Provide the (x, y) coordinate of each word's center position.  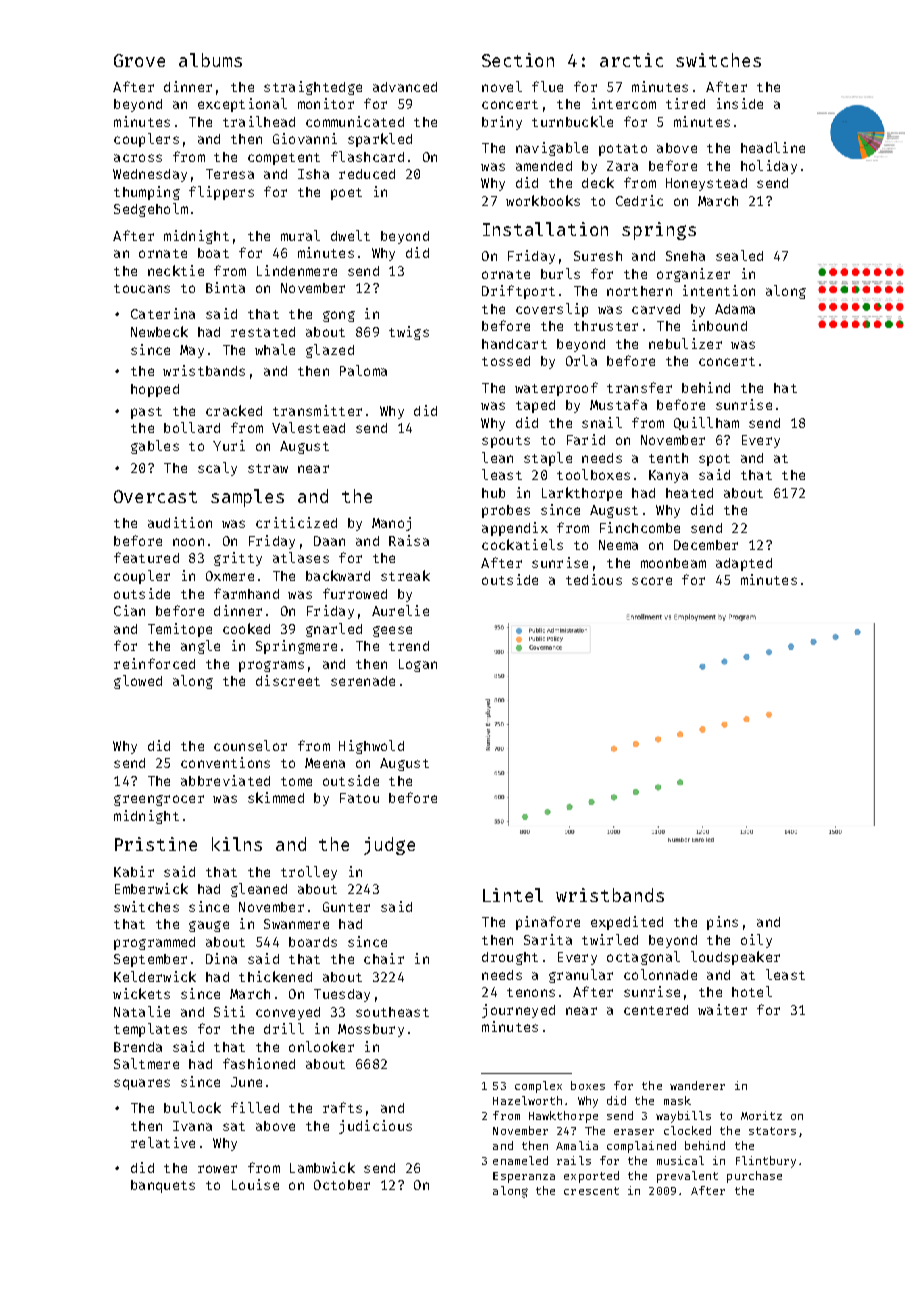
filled (255, 1107)
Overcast (155, 496)
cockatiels (522, 544)
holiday (769, 167)
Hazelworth (527, 1100)
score (652, 581)
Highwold (371, 747)
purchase (754, 1177)
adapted (744, 564)
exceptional (242, 105)
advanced (405, 87)
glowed (138, 682)
